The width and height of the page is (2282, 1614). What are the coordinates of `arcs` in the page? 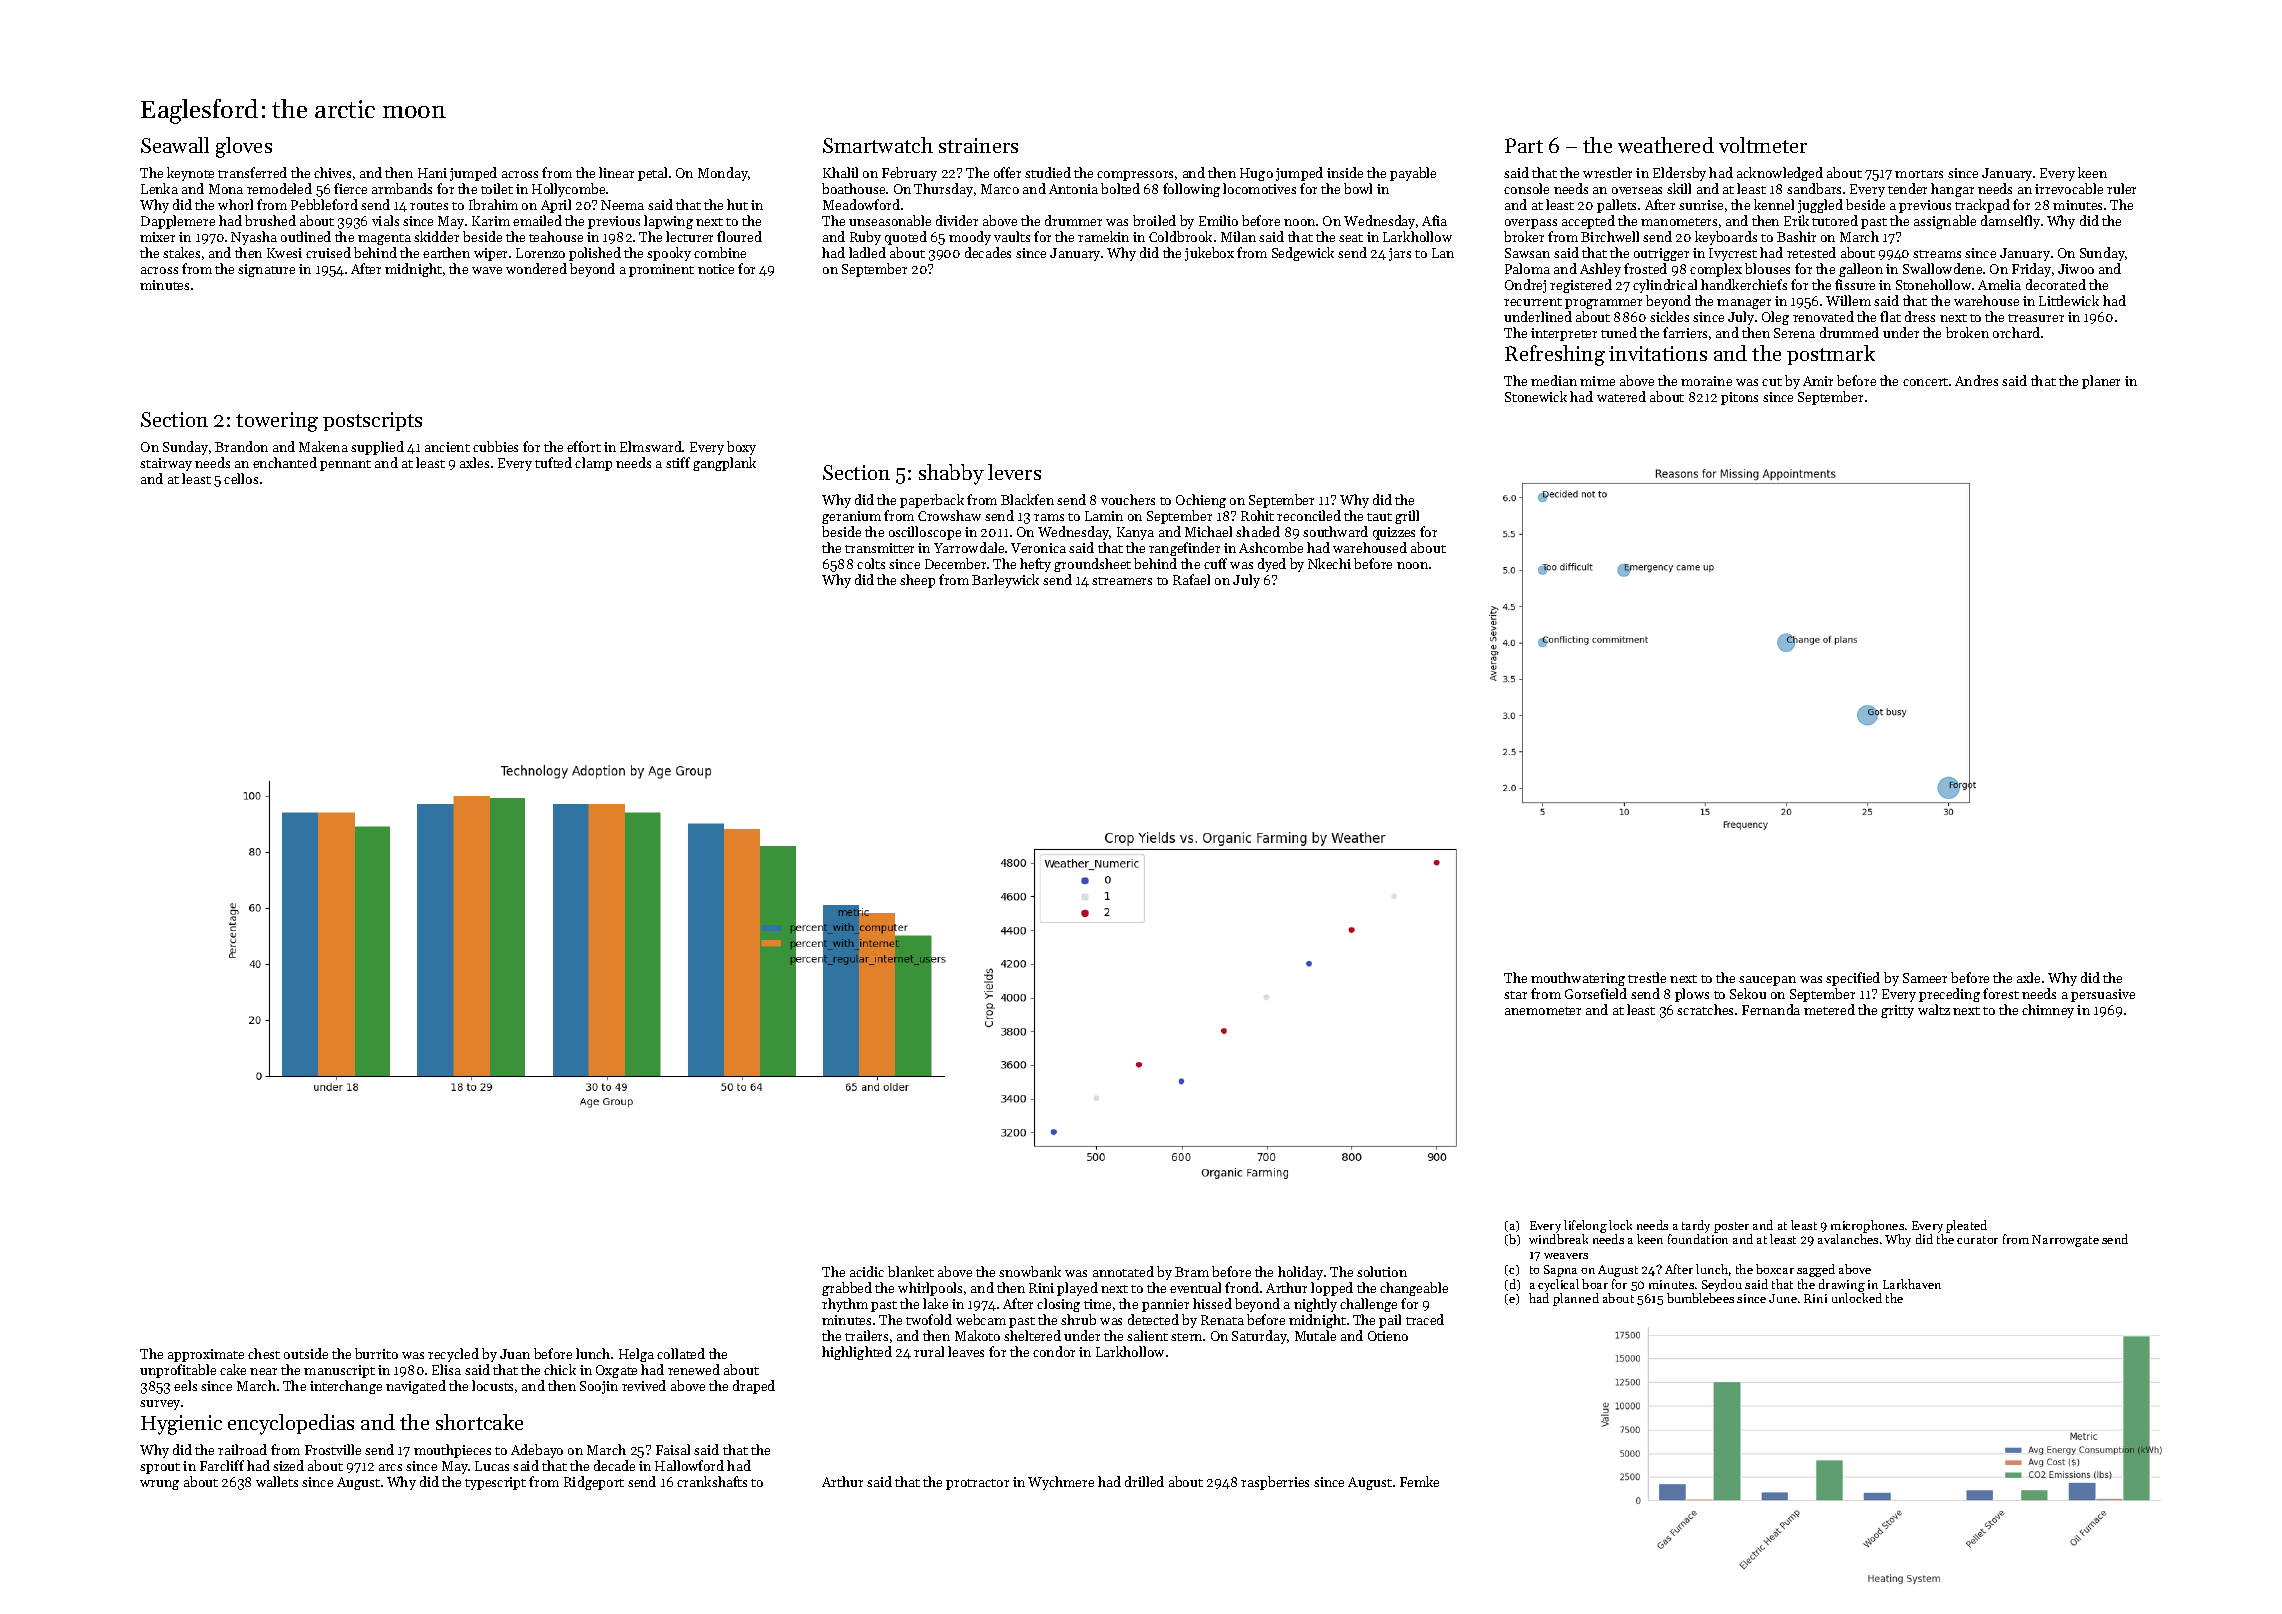 It's located at (390, 1467).
